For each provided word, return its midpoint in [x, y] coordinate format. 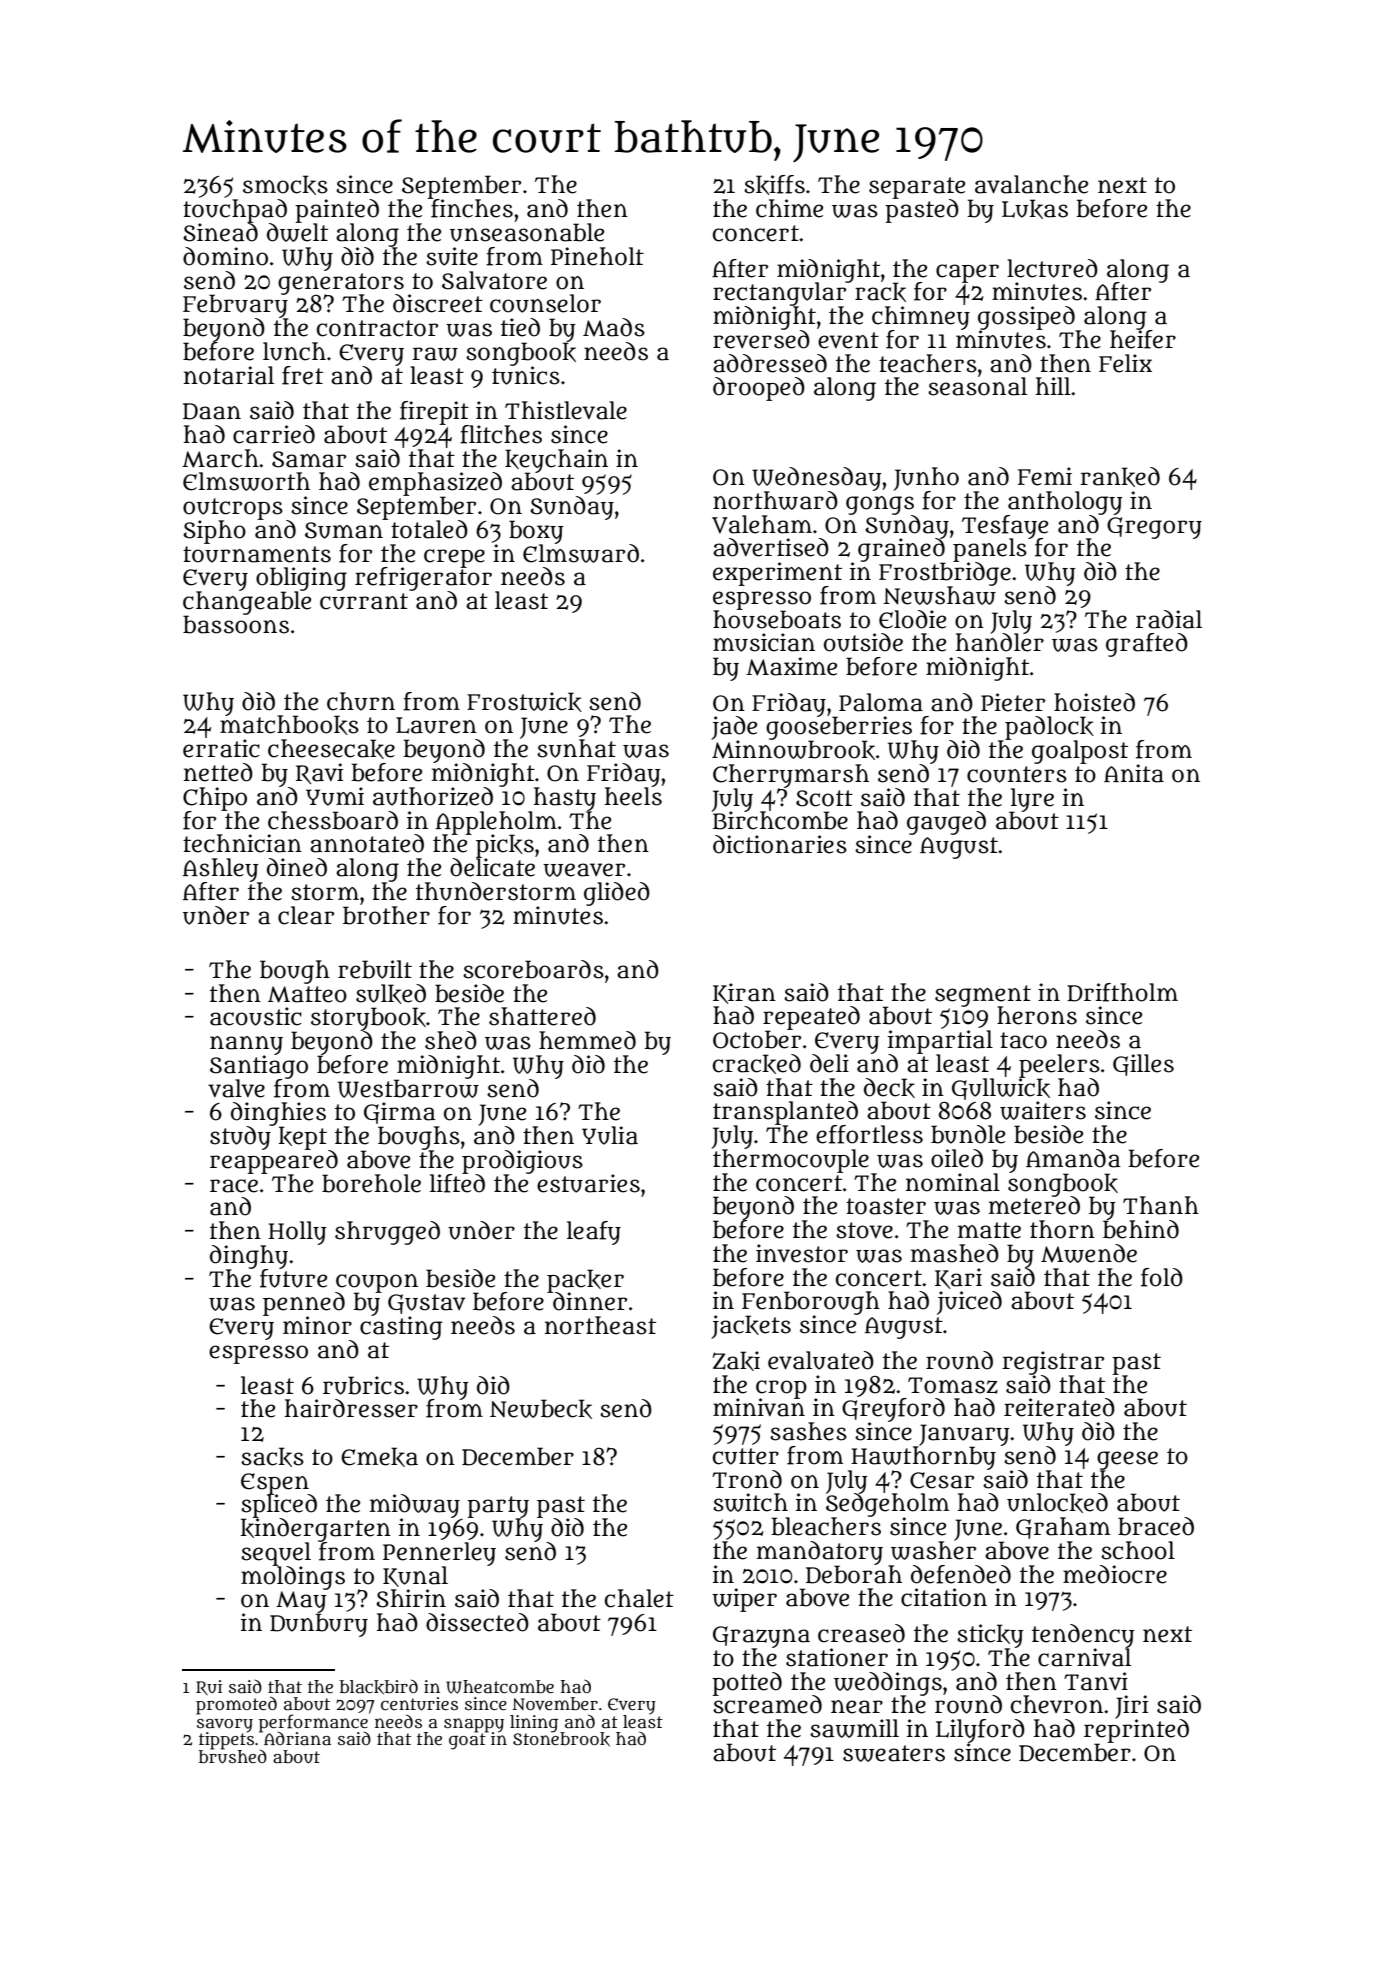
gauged [946, 823]
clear [306, 915]
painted [337, 211]
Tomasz [953, 1385]
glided [617, 894]
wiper [744, 1600]
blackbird [379, 1687]
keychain [556, 461]
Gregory [1154, 528]
